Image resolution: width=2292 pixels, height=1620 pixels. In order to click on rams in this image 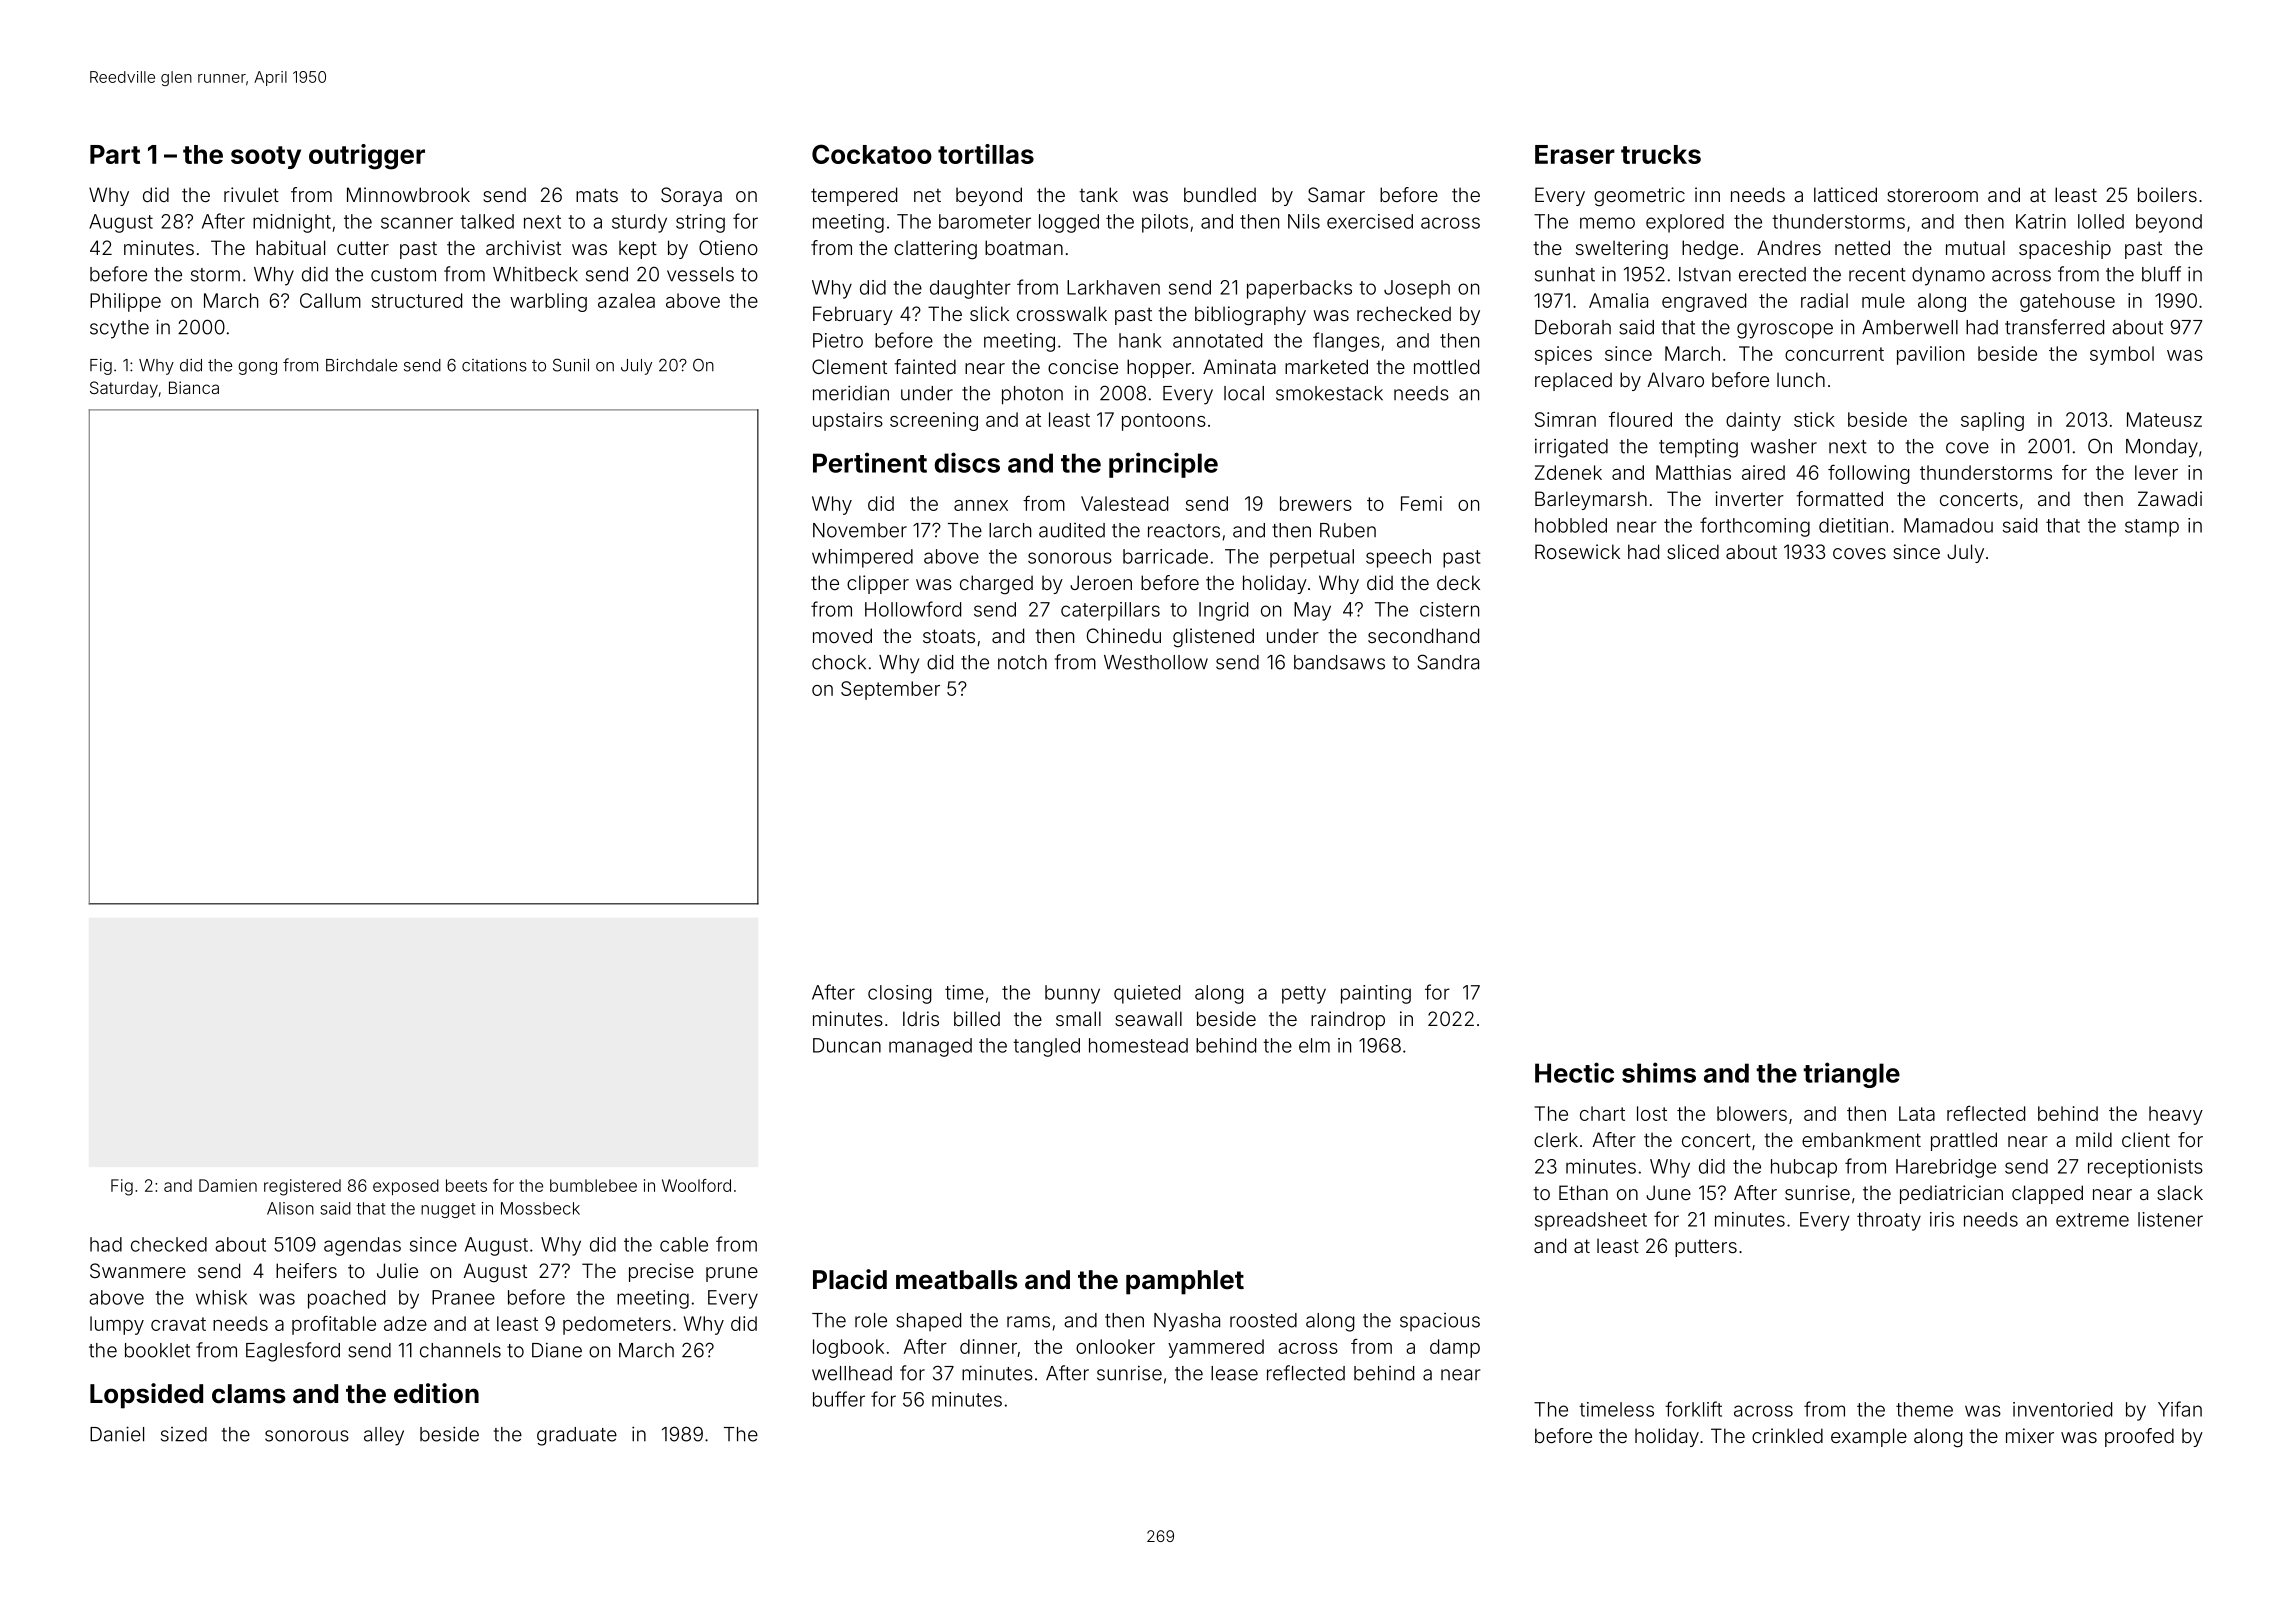, I will do `click(1028, 1322)`.
